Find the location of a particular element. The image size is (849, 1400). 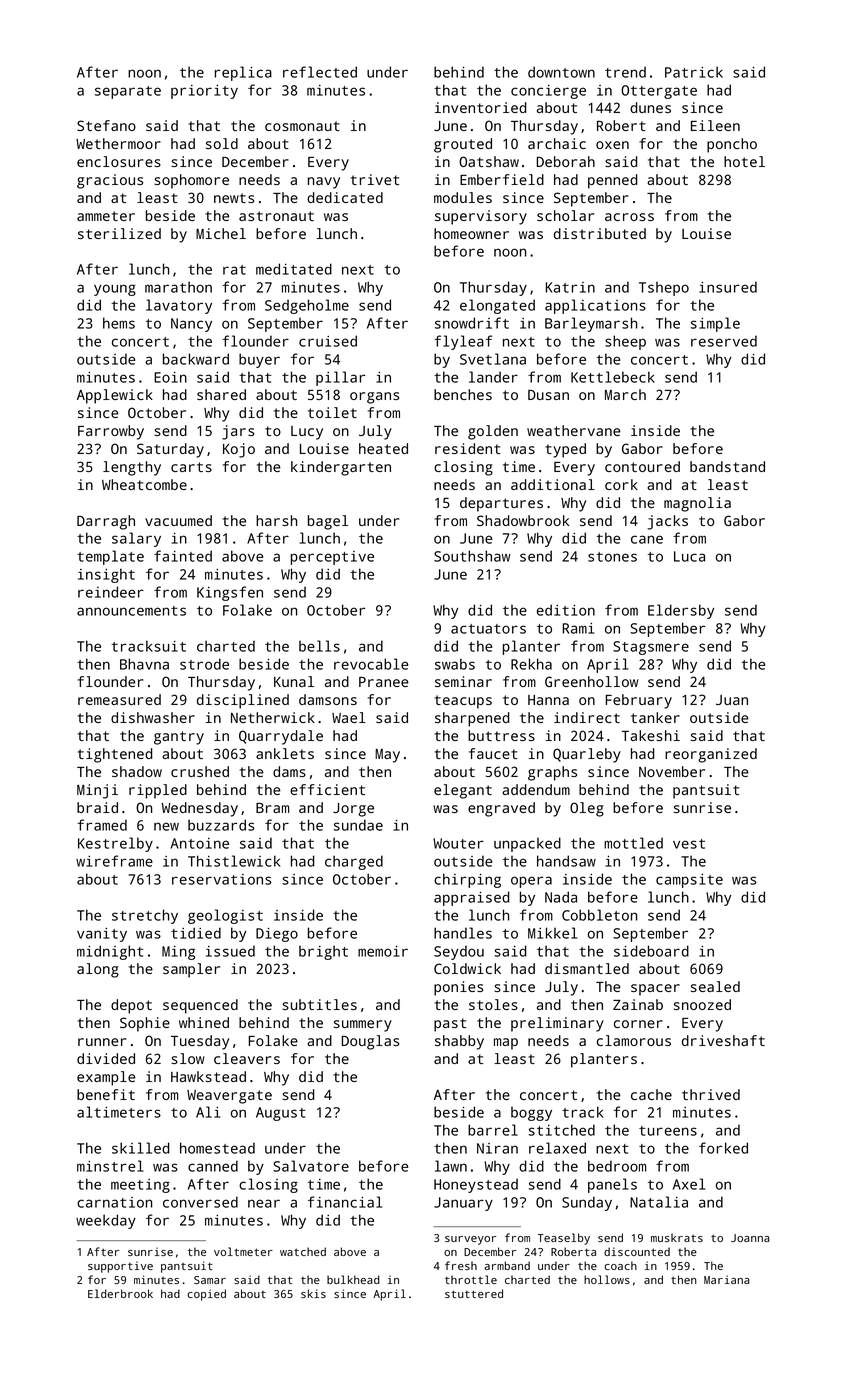

Eileen is located at coordinates (715, 125).
